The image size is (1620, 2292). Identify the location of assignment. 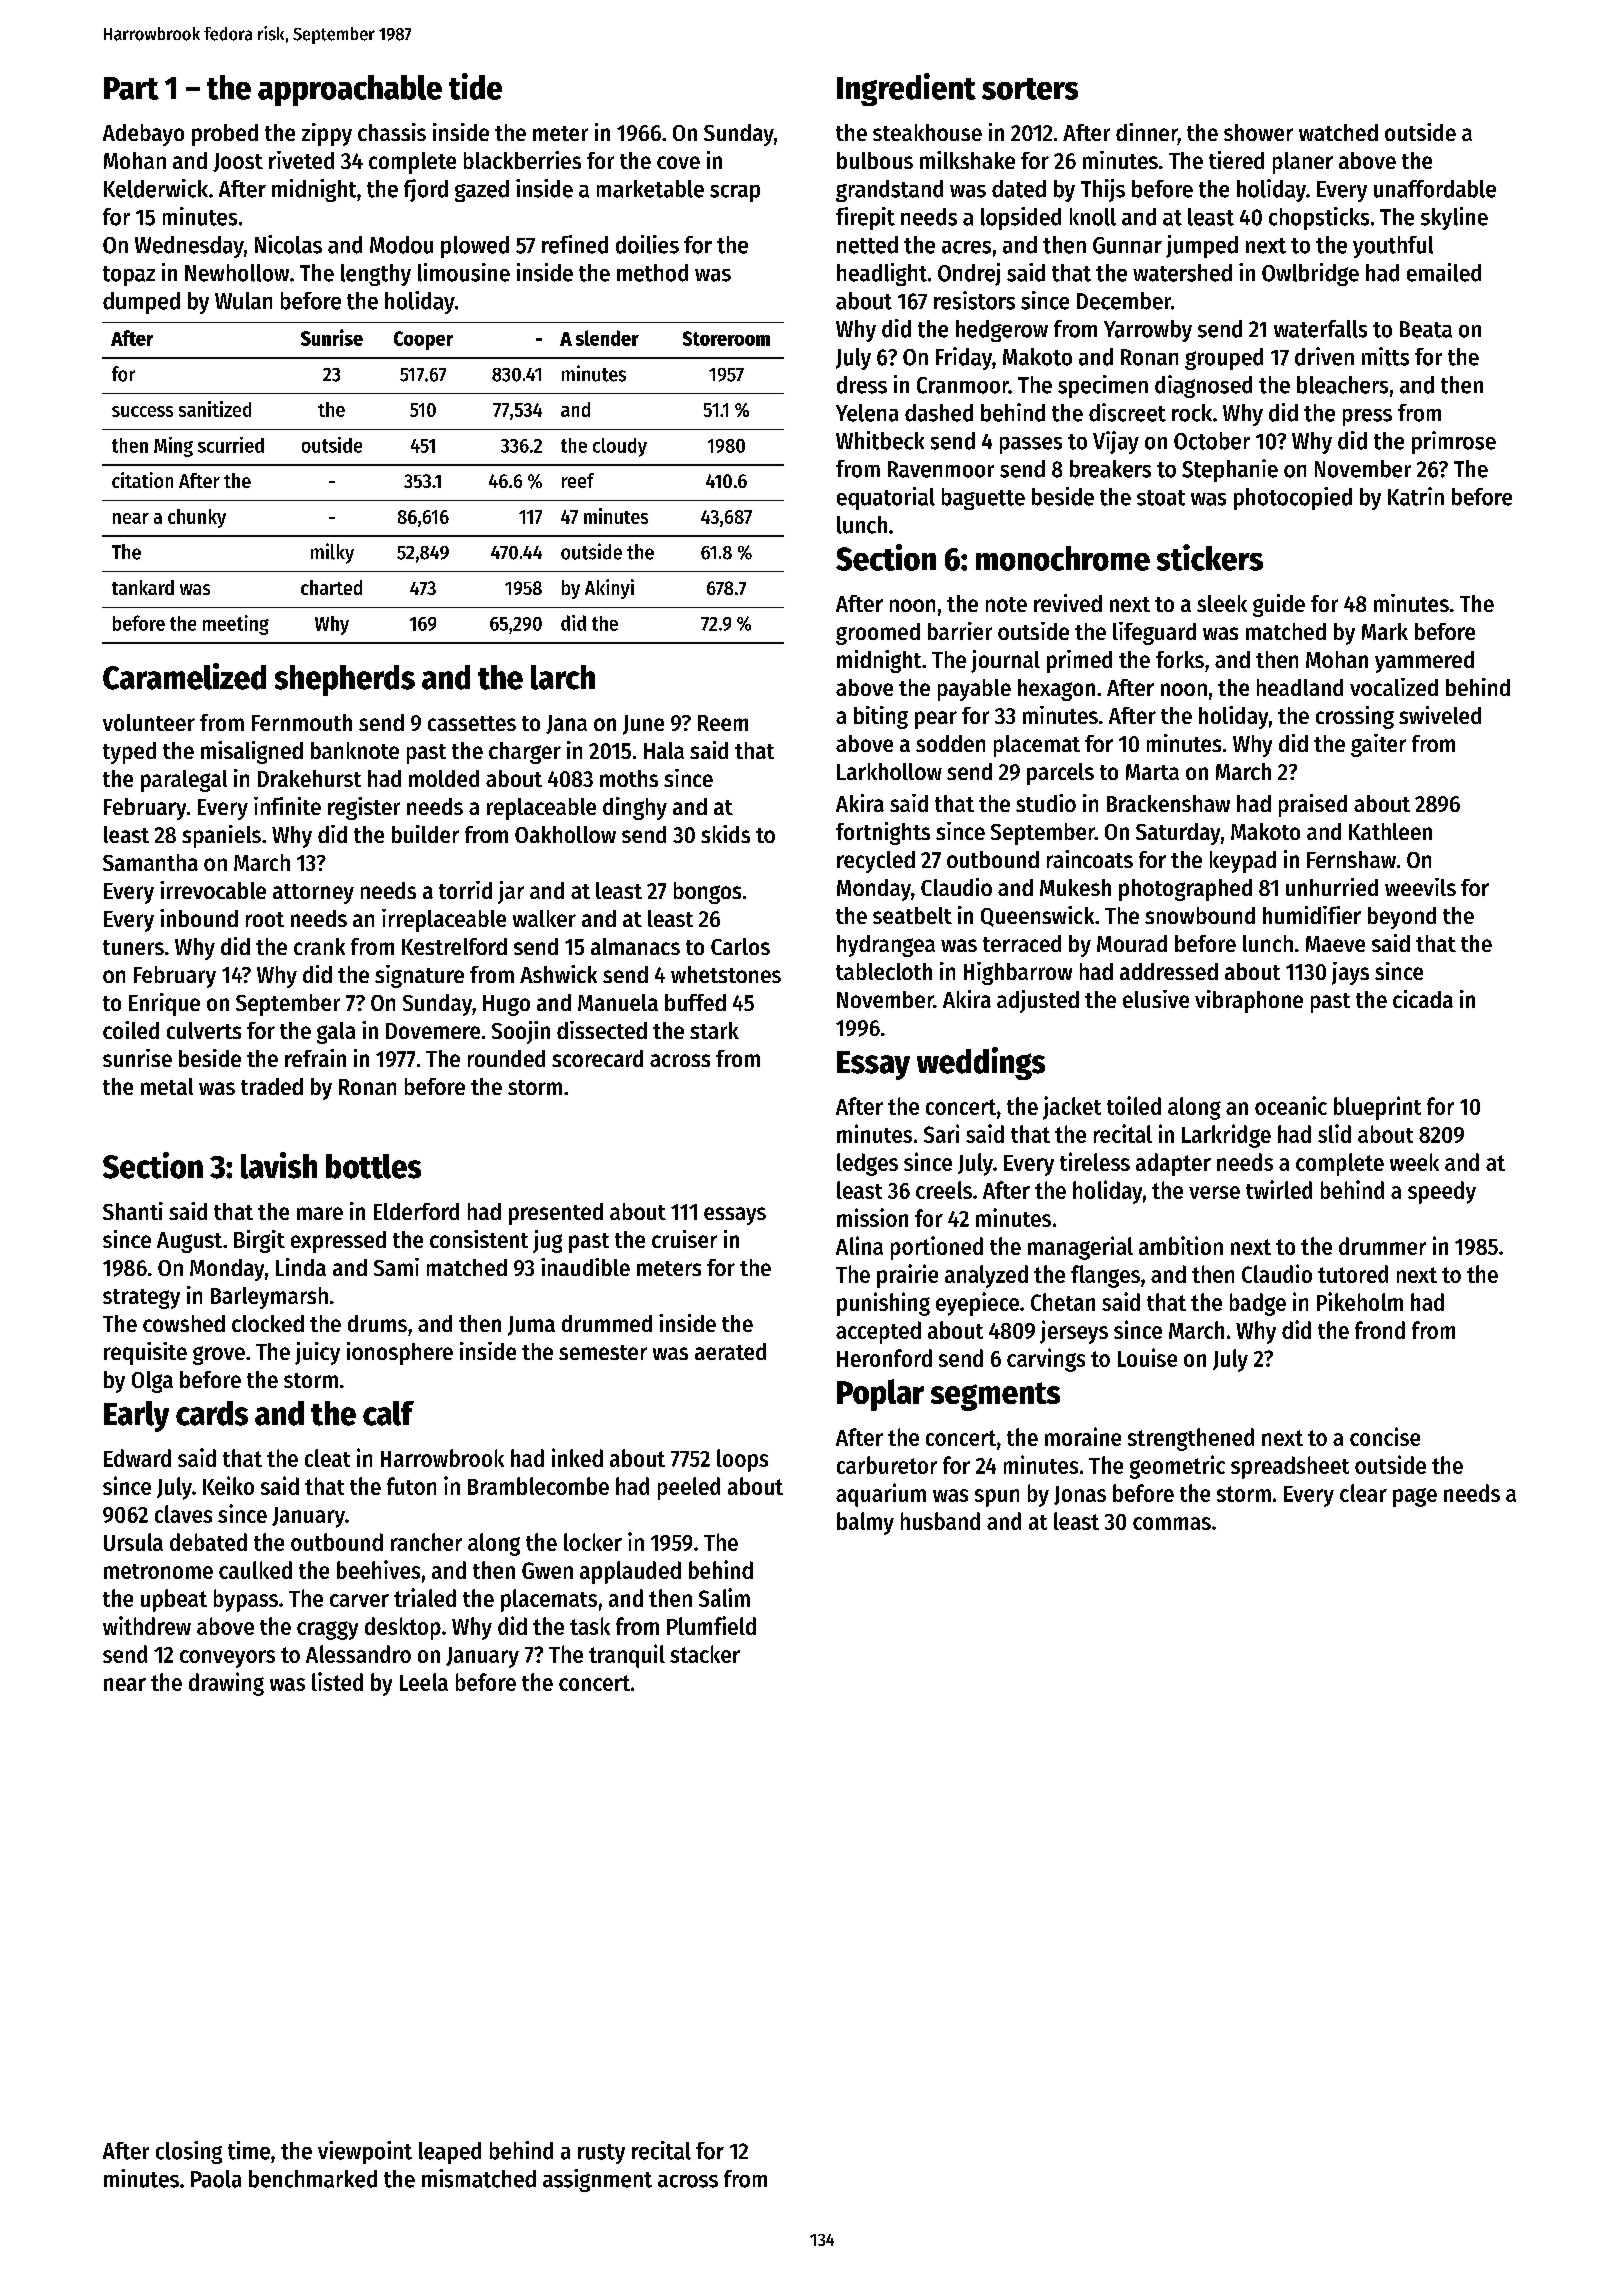
(597, 2180).
